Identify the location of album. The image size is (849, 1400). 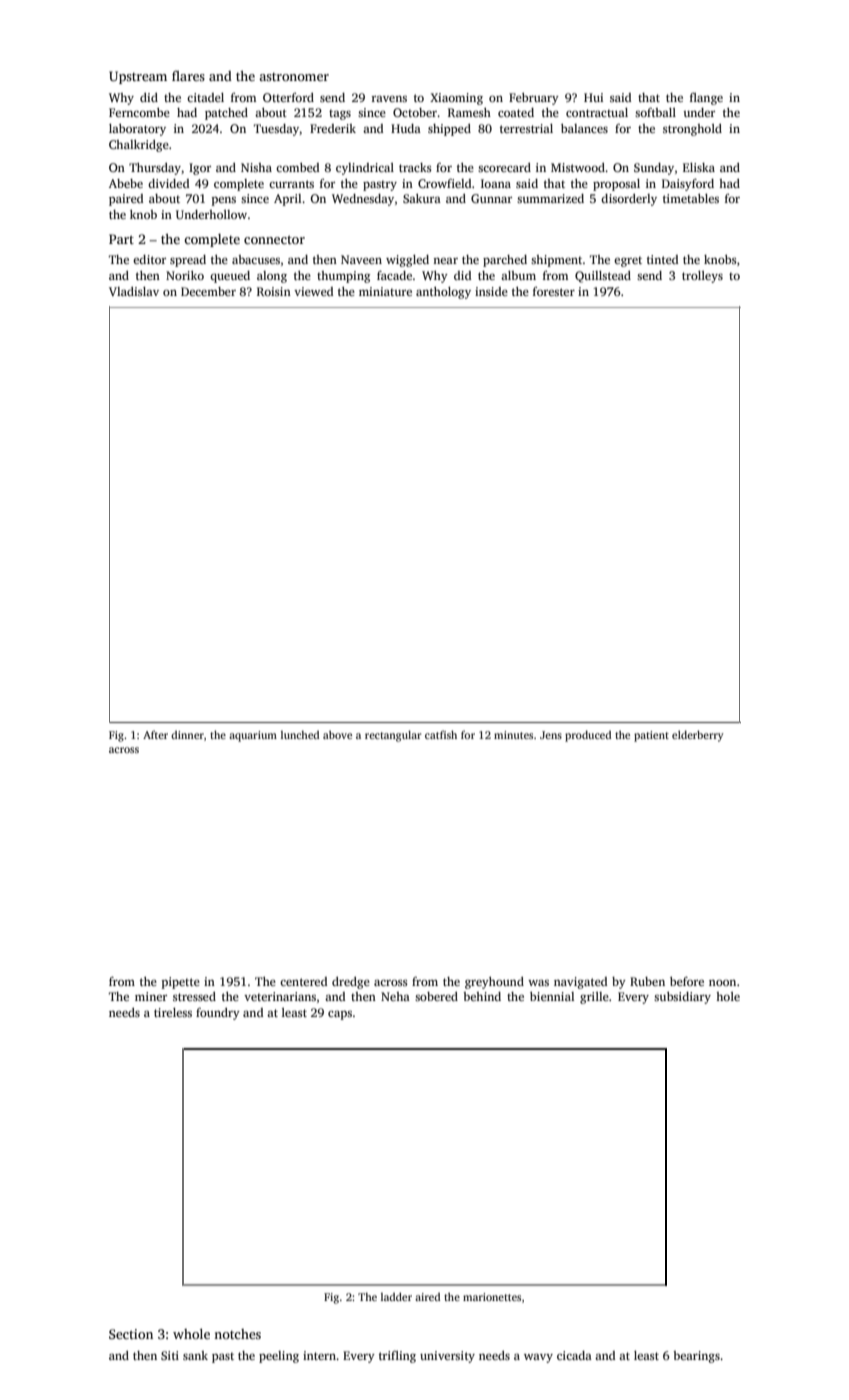
(518, 275).
